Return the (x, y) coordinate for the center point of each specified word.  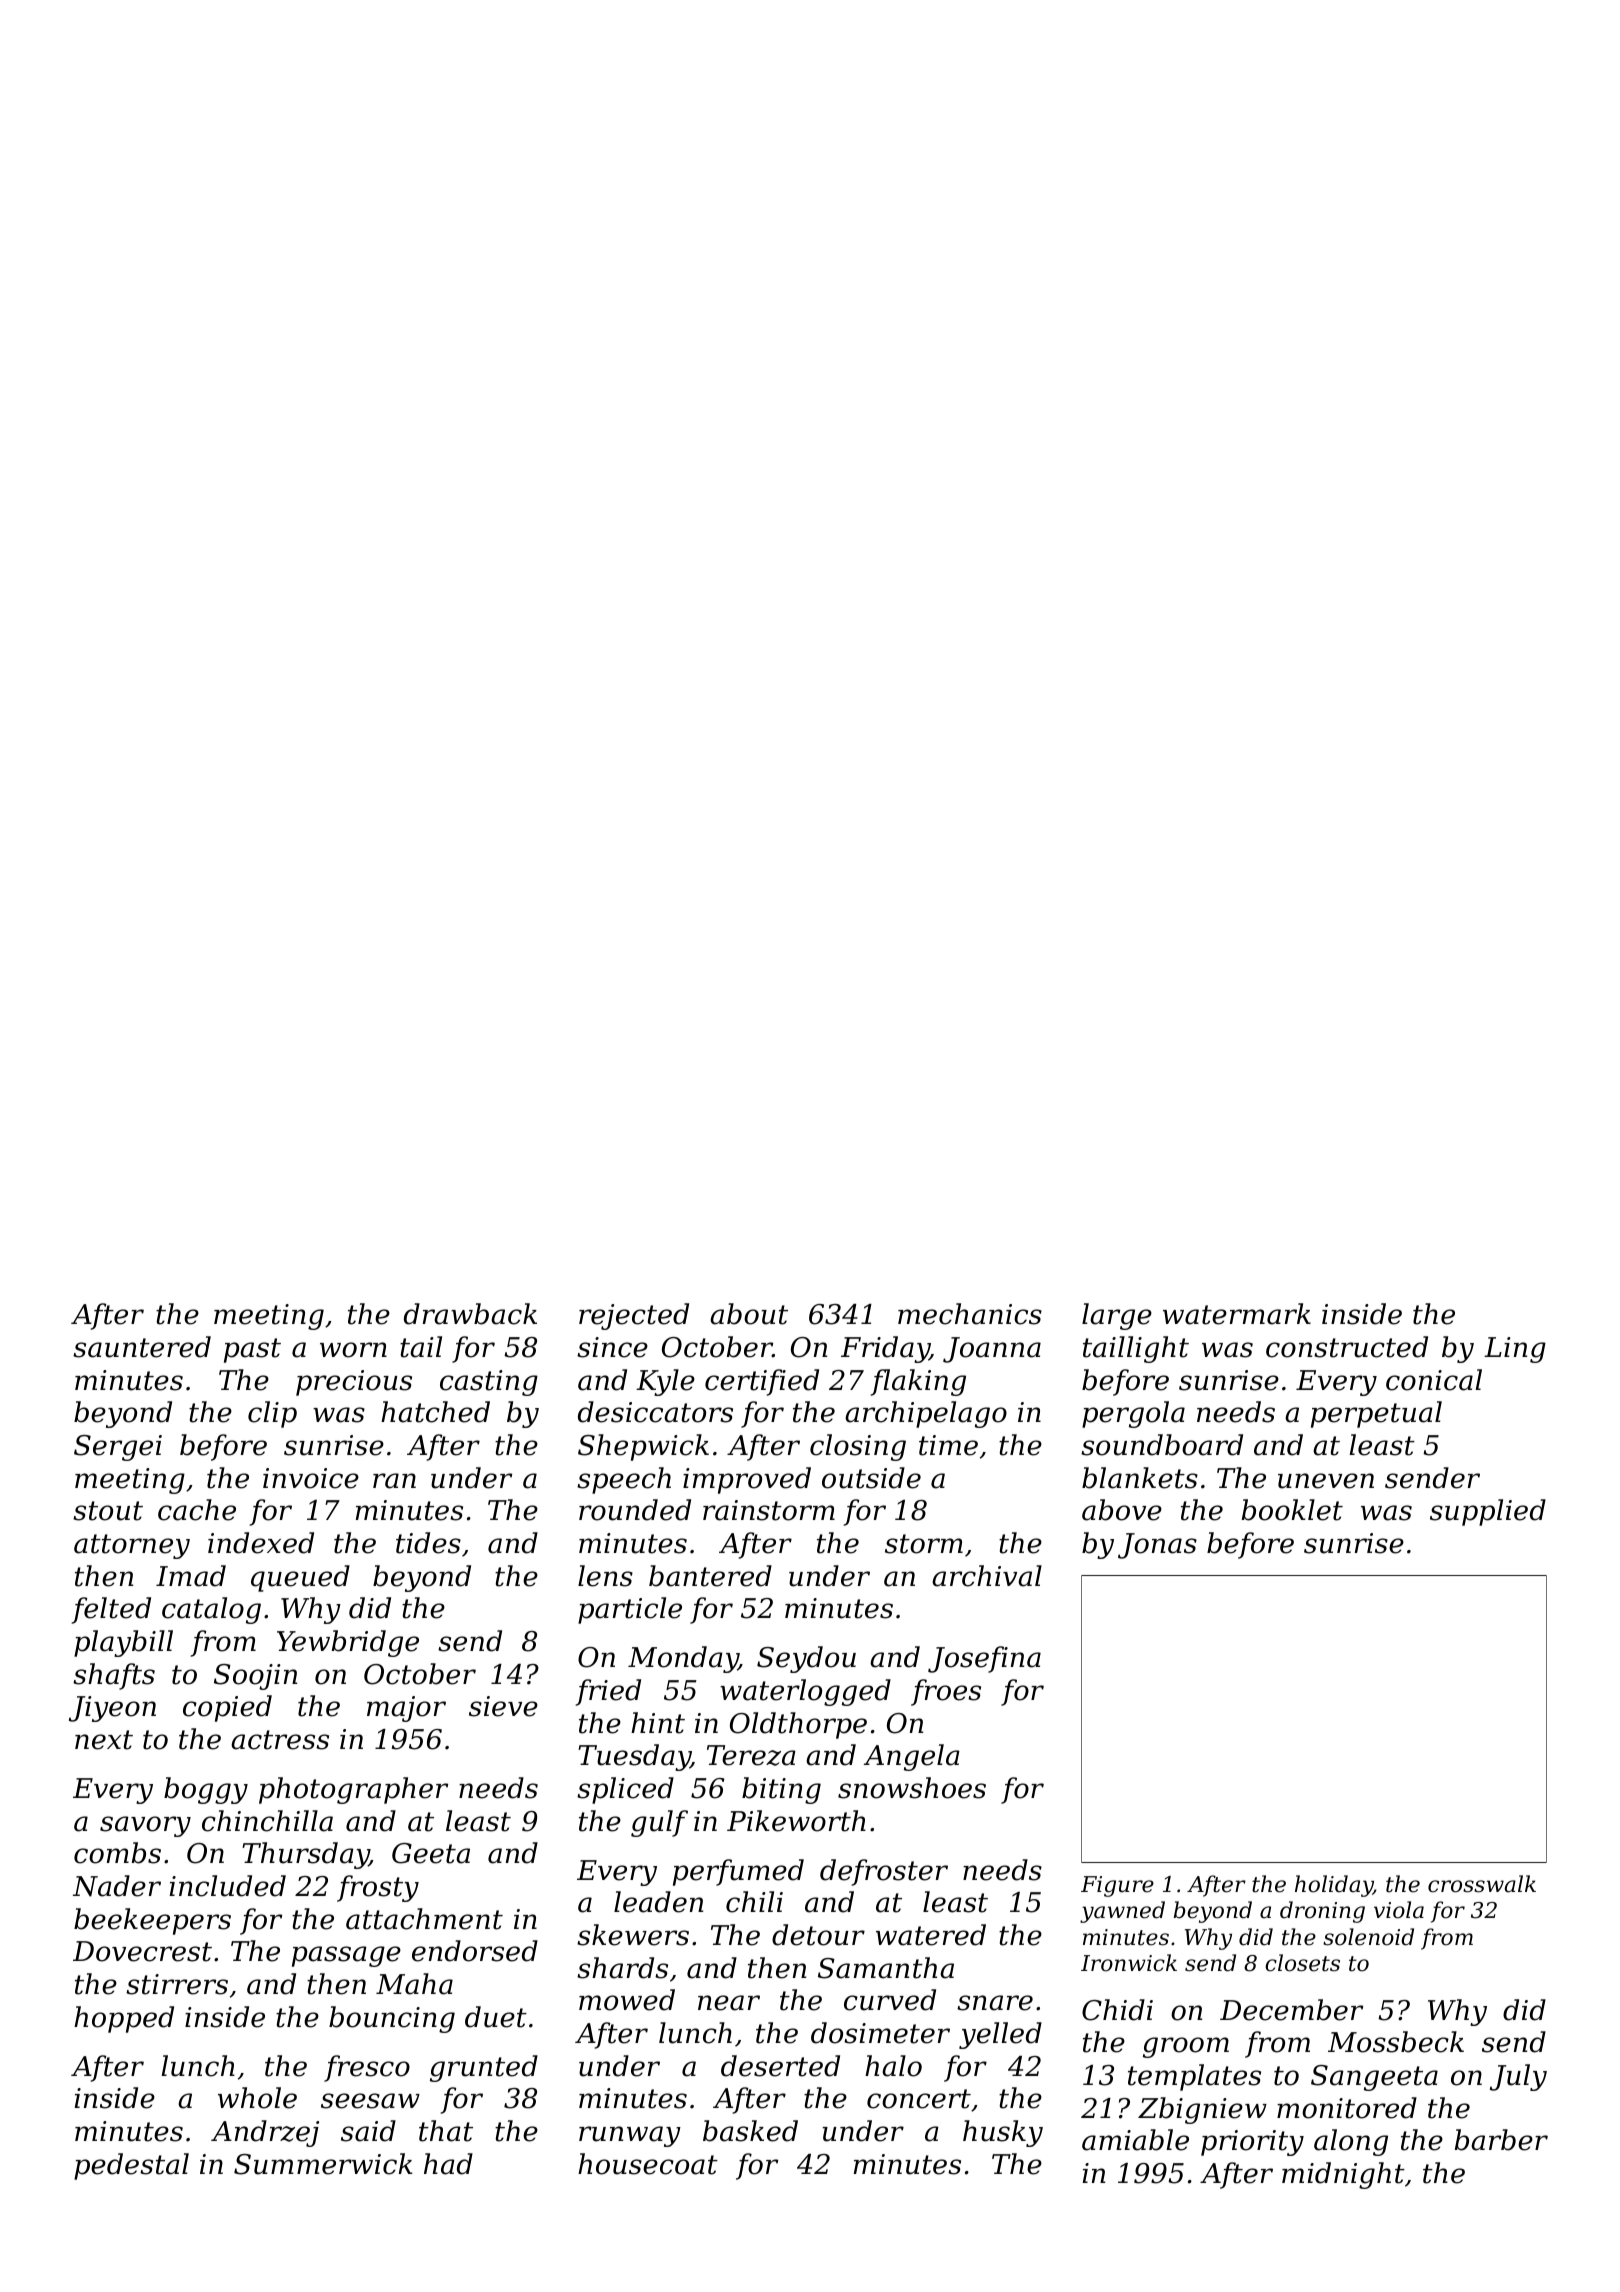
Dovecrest (142, 1951)
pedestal (131, 2166)
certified (762, 1382)
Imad (191, 1576)
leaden (658, 1902)
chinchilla (267, 1821)
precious (354, 1383)
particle (630, 1610)
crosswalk (1482, 1884)
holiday (1334, 1886)
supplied (1488, 1512)
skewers (633, 1935)
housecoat (648, 2164)
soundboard (1162, 1445)
